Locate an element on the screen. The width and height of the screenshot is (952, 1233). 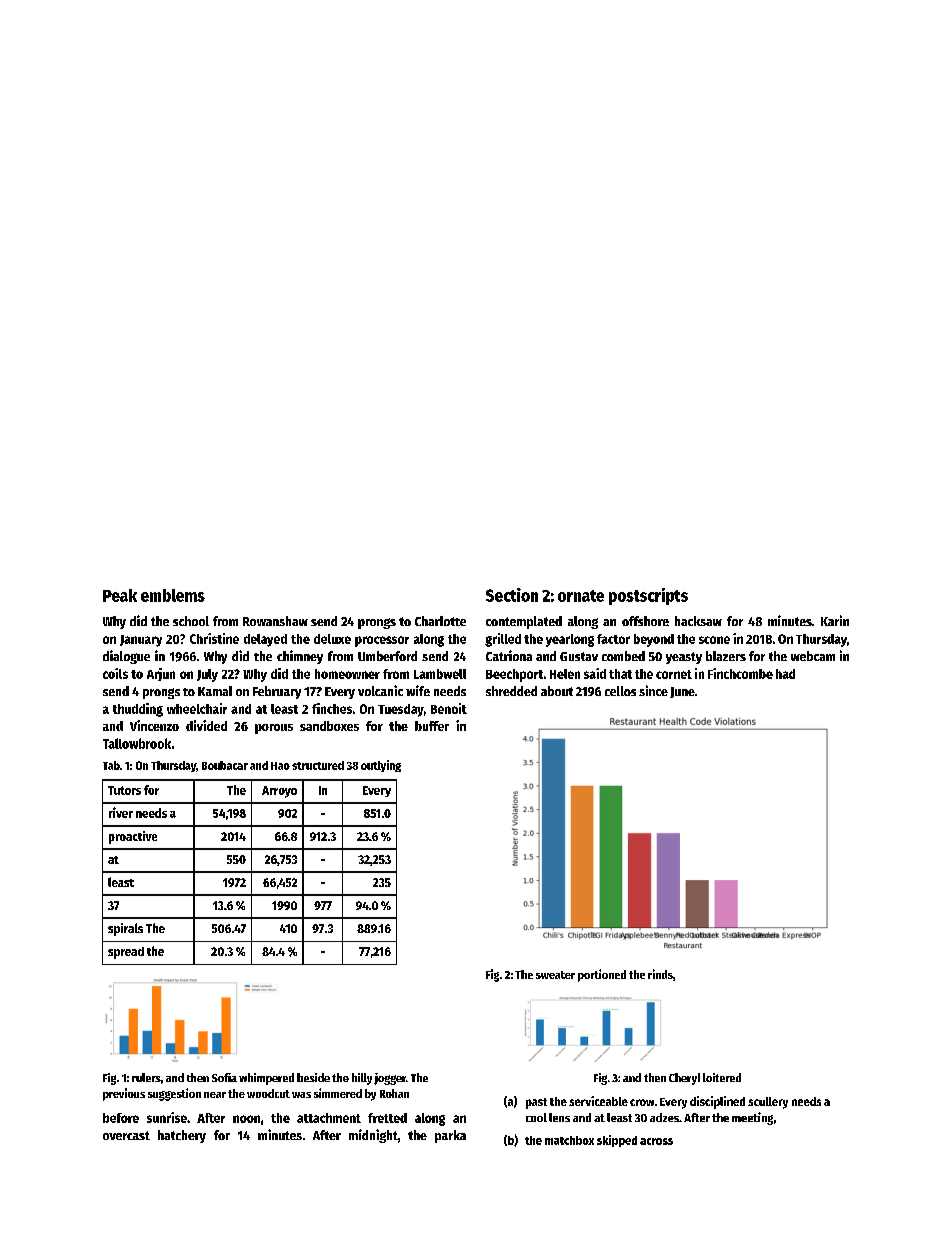
rinds is located at coordinates (660, 974).
